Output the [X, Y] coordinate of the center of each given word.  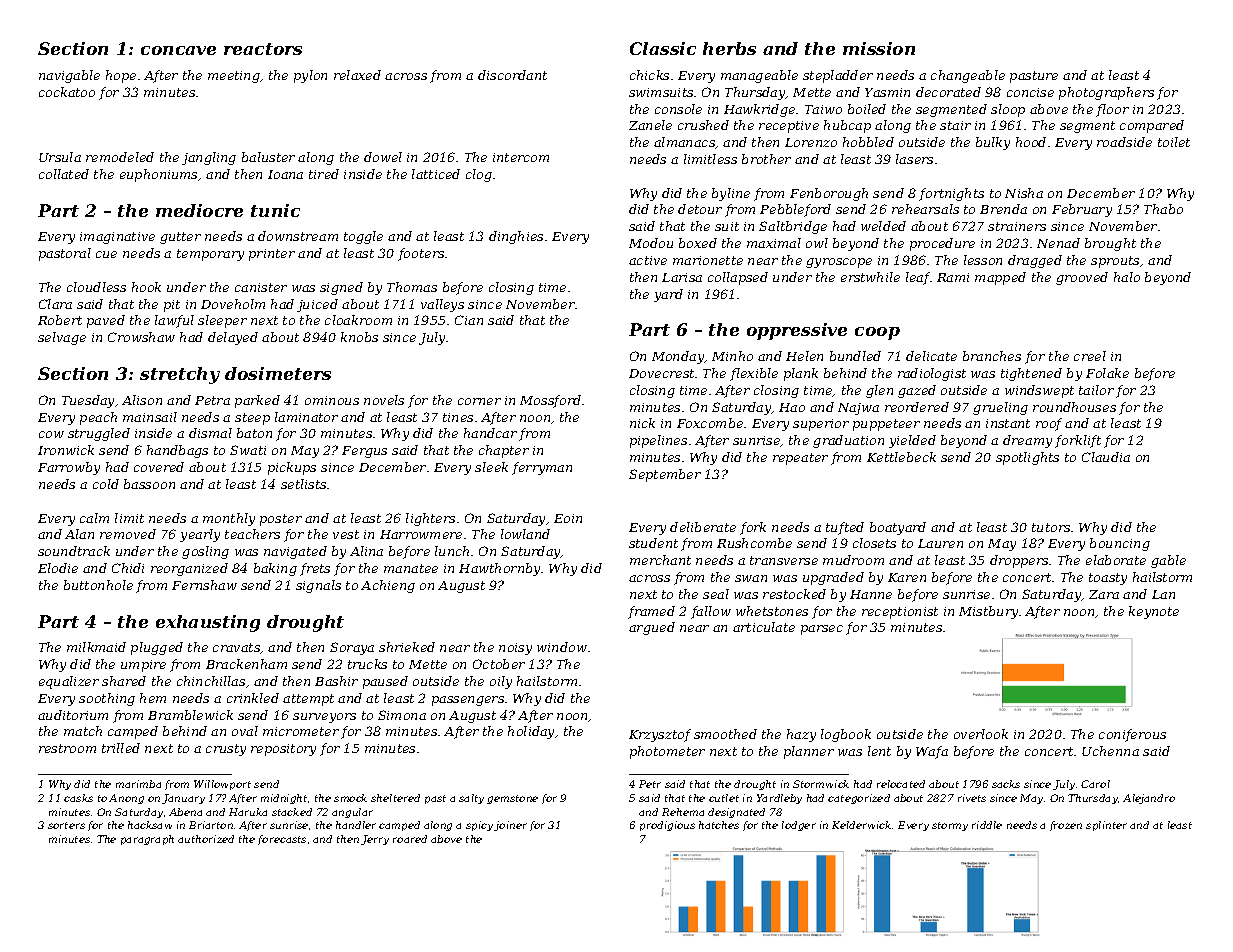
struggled [99, 434]
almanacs [685, 143]
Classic [663, 48]
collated [64, 174]
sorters [66, 825]
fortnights [951, 194]
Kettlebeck [901, 457]
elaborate [1116, 560]
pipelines [658, 441]
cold [106, 484]
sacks [1006, 784]
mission [879, 48]
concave [178, 50]
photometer [667, 752]
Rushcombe [754, 543]
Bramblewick [190, 715]
